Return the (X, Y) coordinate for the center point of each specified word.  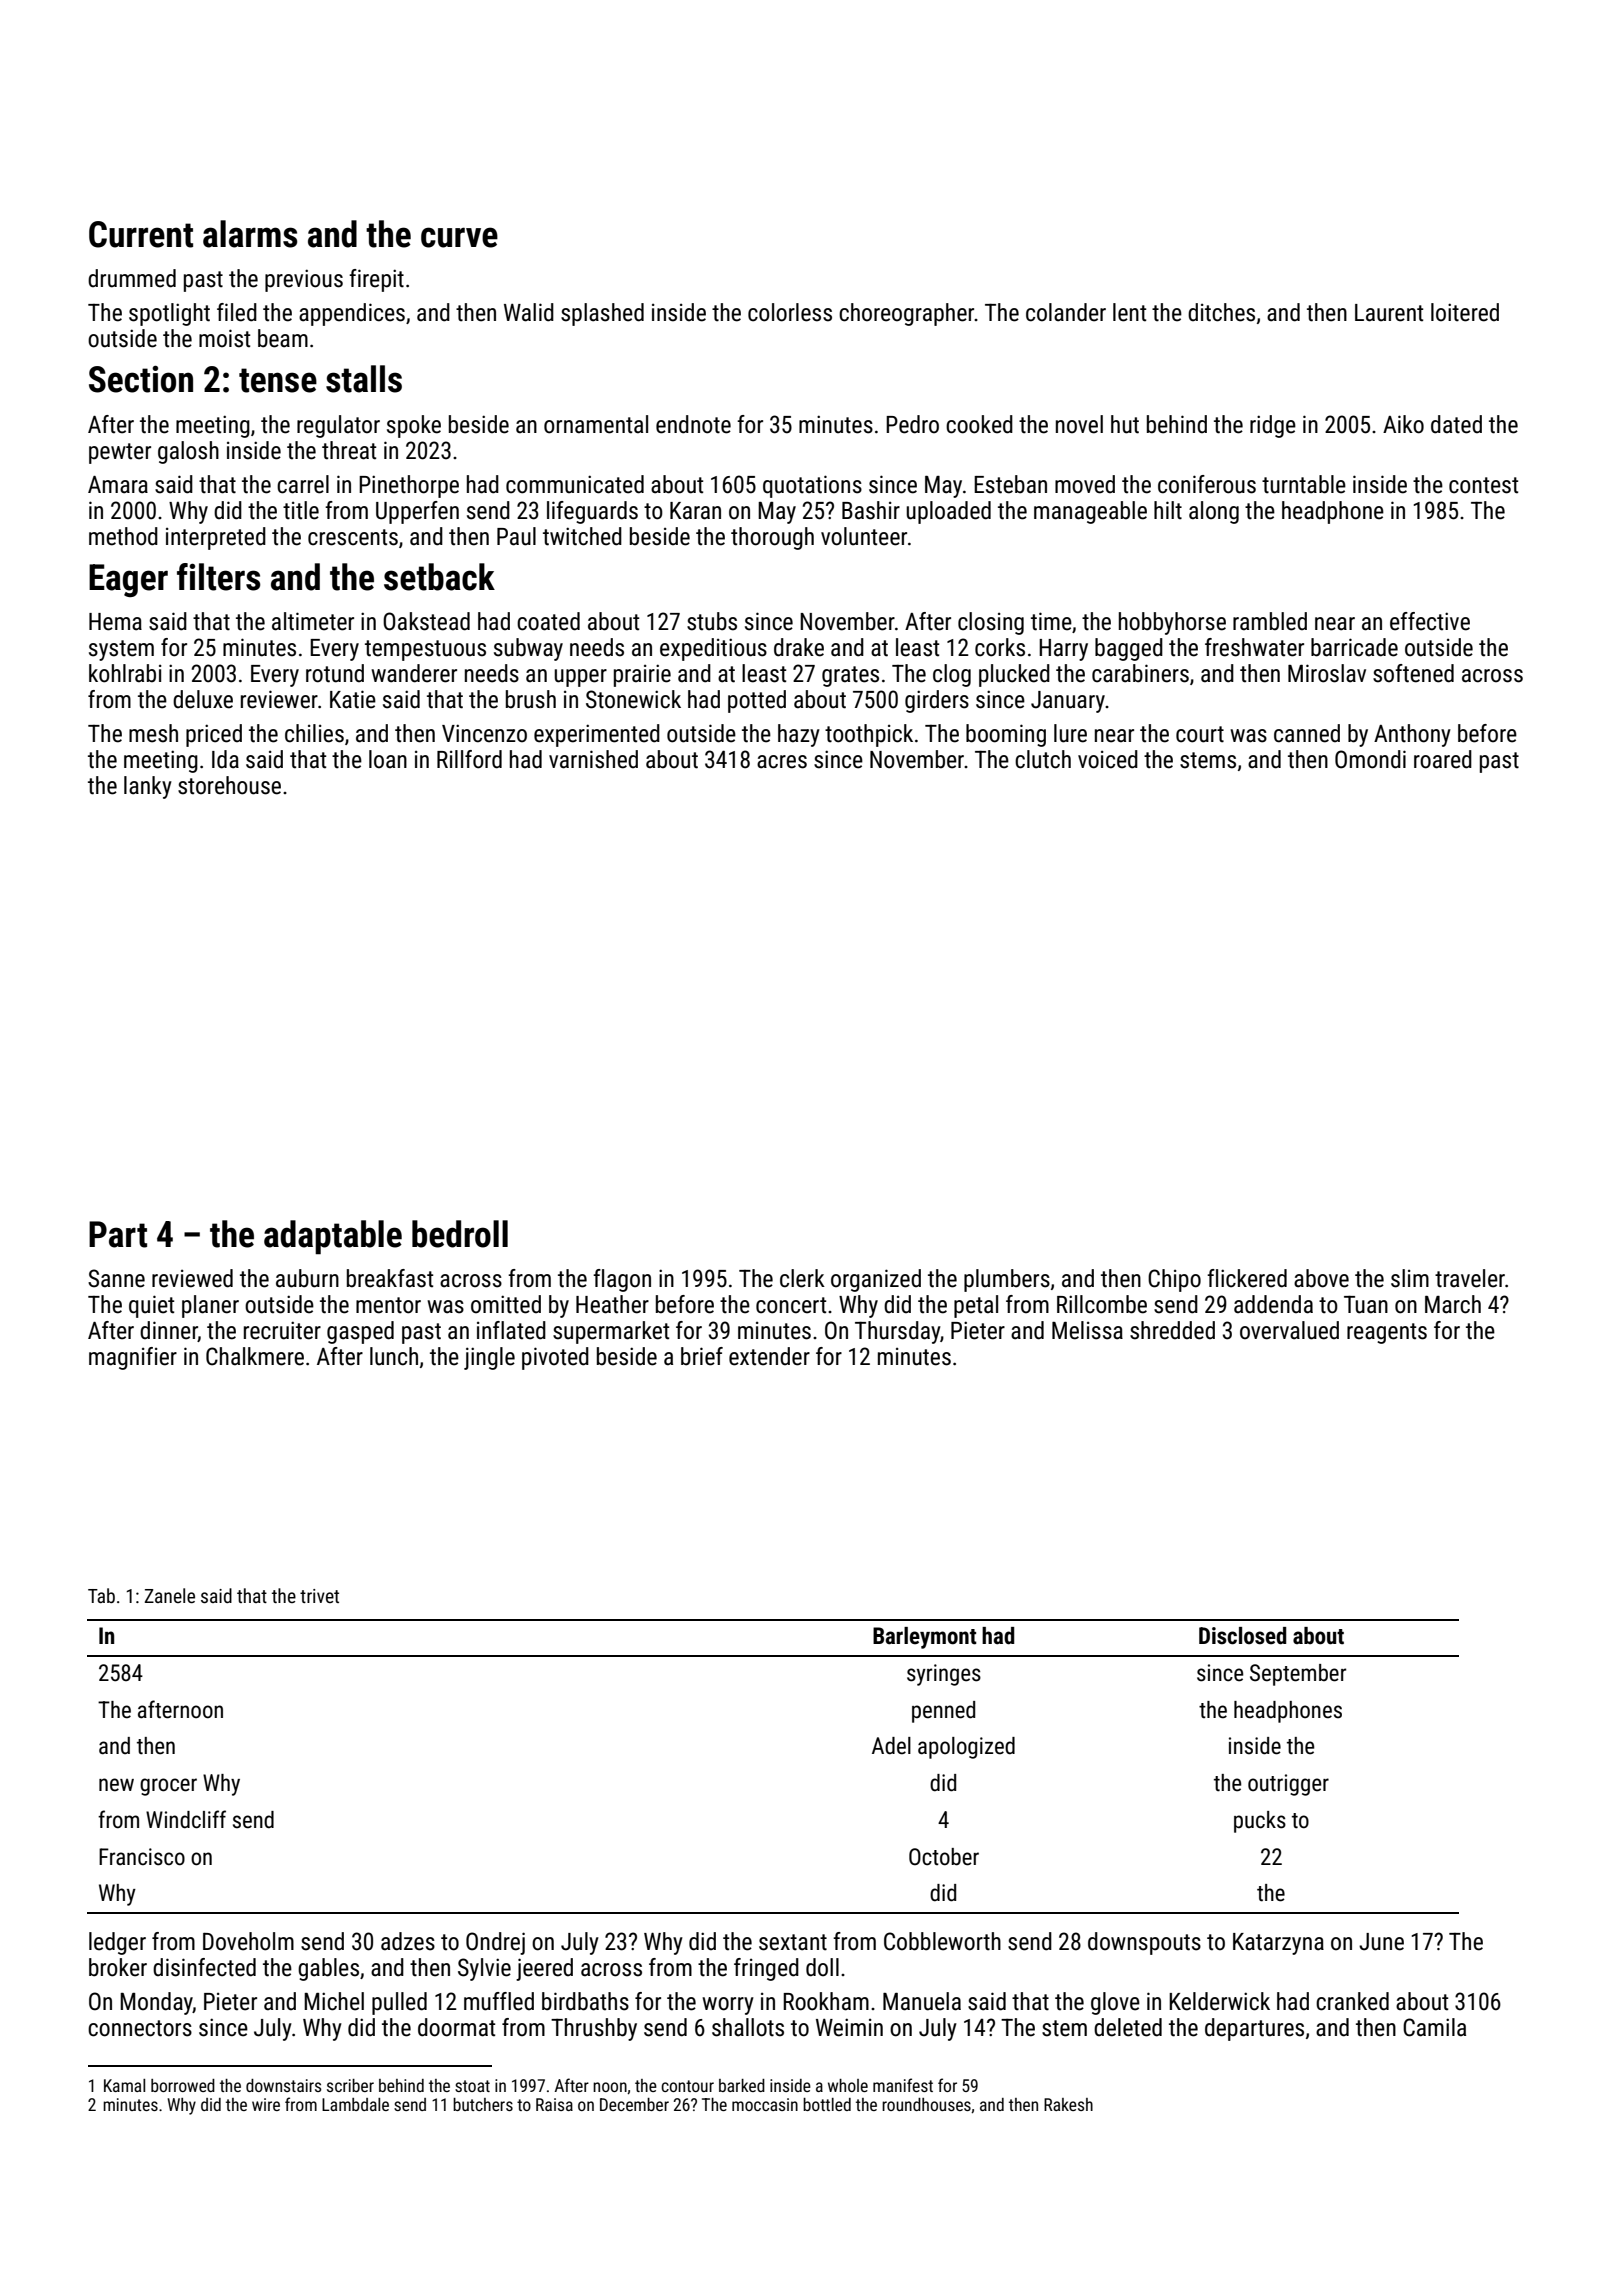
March (1453, 1304)
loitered (1465, 312)
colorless (790, 312)
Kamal (124, 2085)
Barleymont (925, 1638)
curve (459, 237)
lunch (394, 1356)
